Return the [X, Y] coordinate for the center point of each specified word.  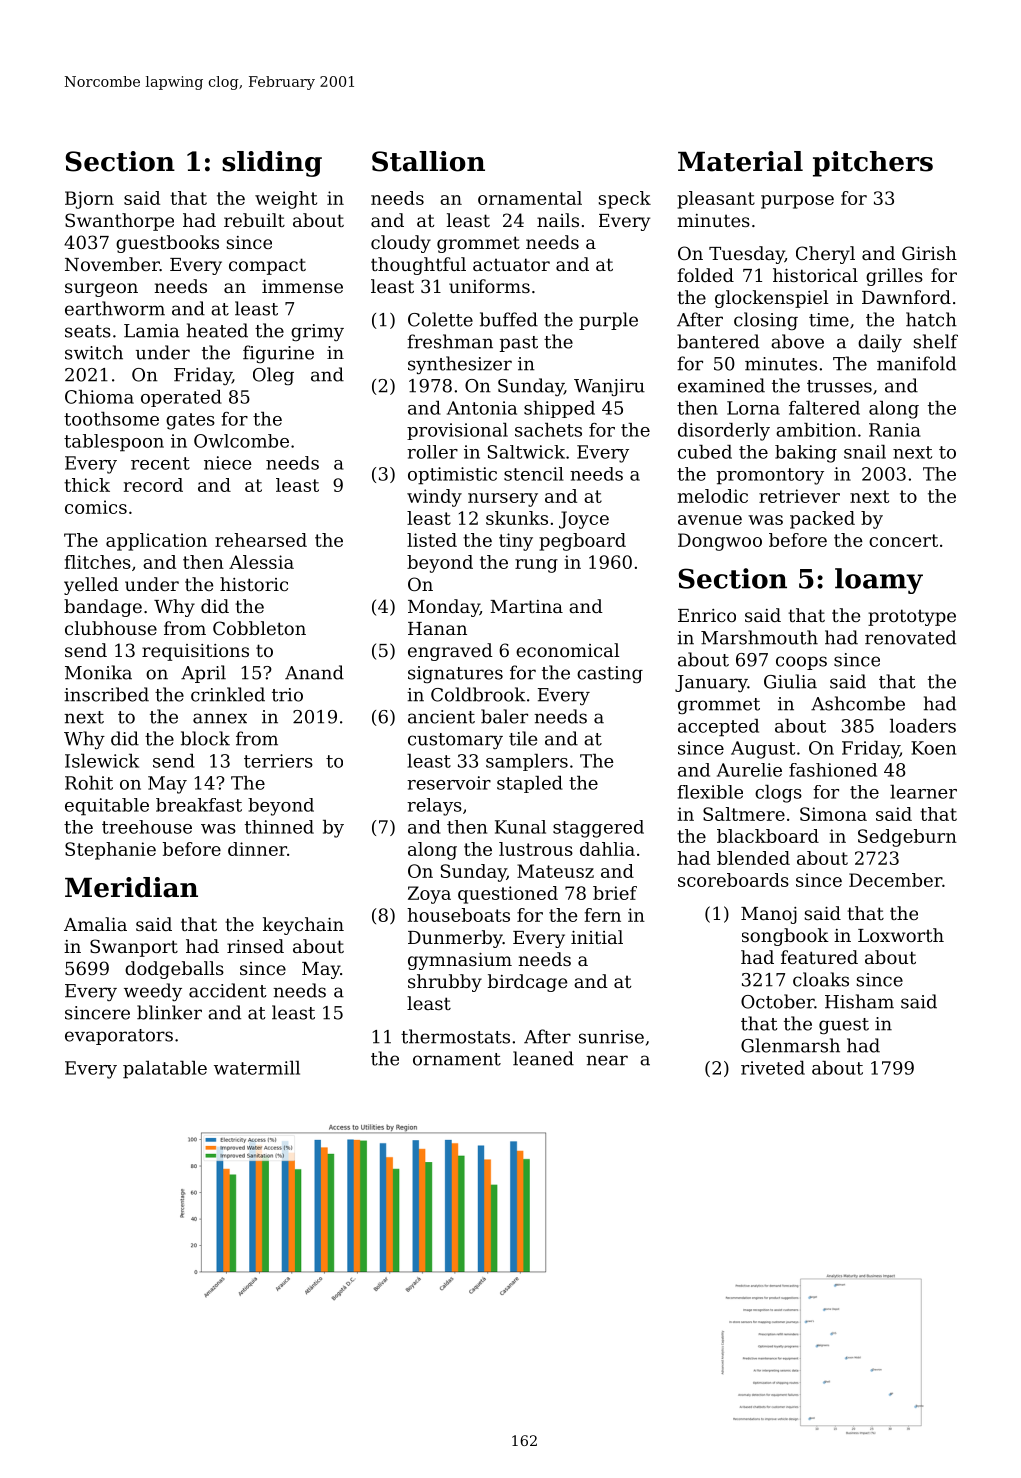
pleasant [716, 200]
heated [217, 330]
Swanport [134, 948]
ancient [441, 717]
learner [923, 792]
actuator [511, 264]
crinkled [228, 694]
